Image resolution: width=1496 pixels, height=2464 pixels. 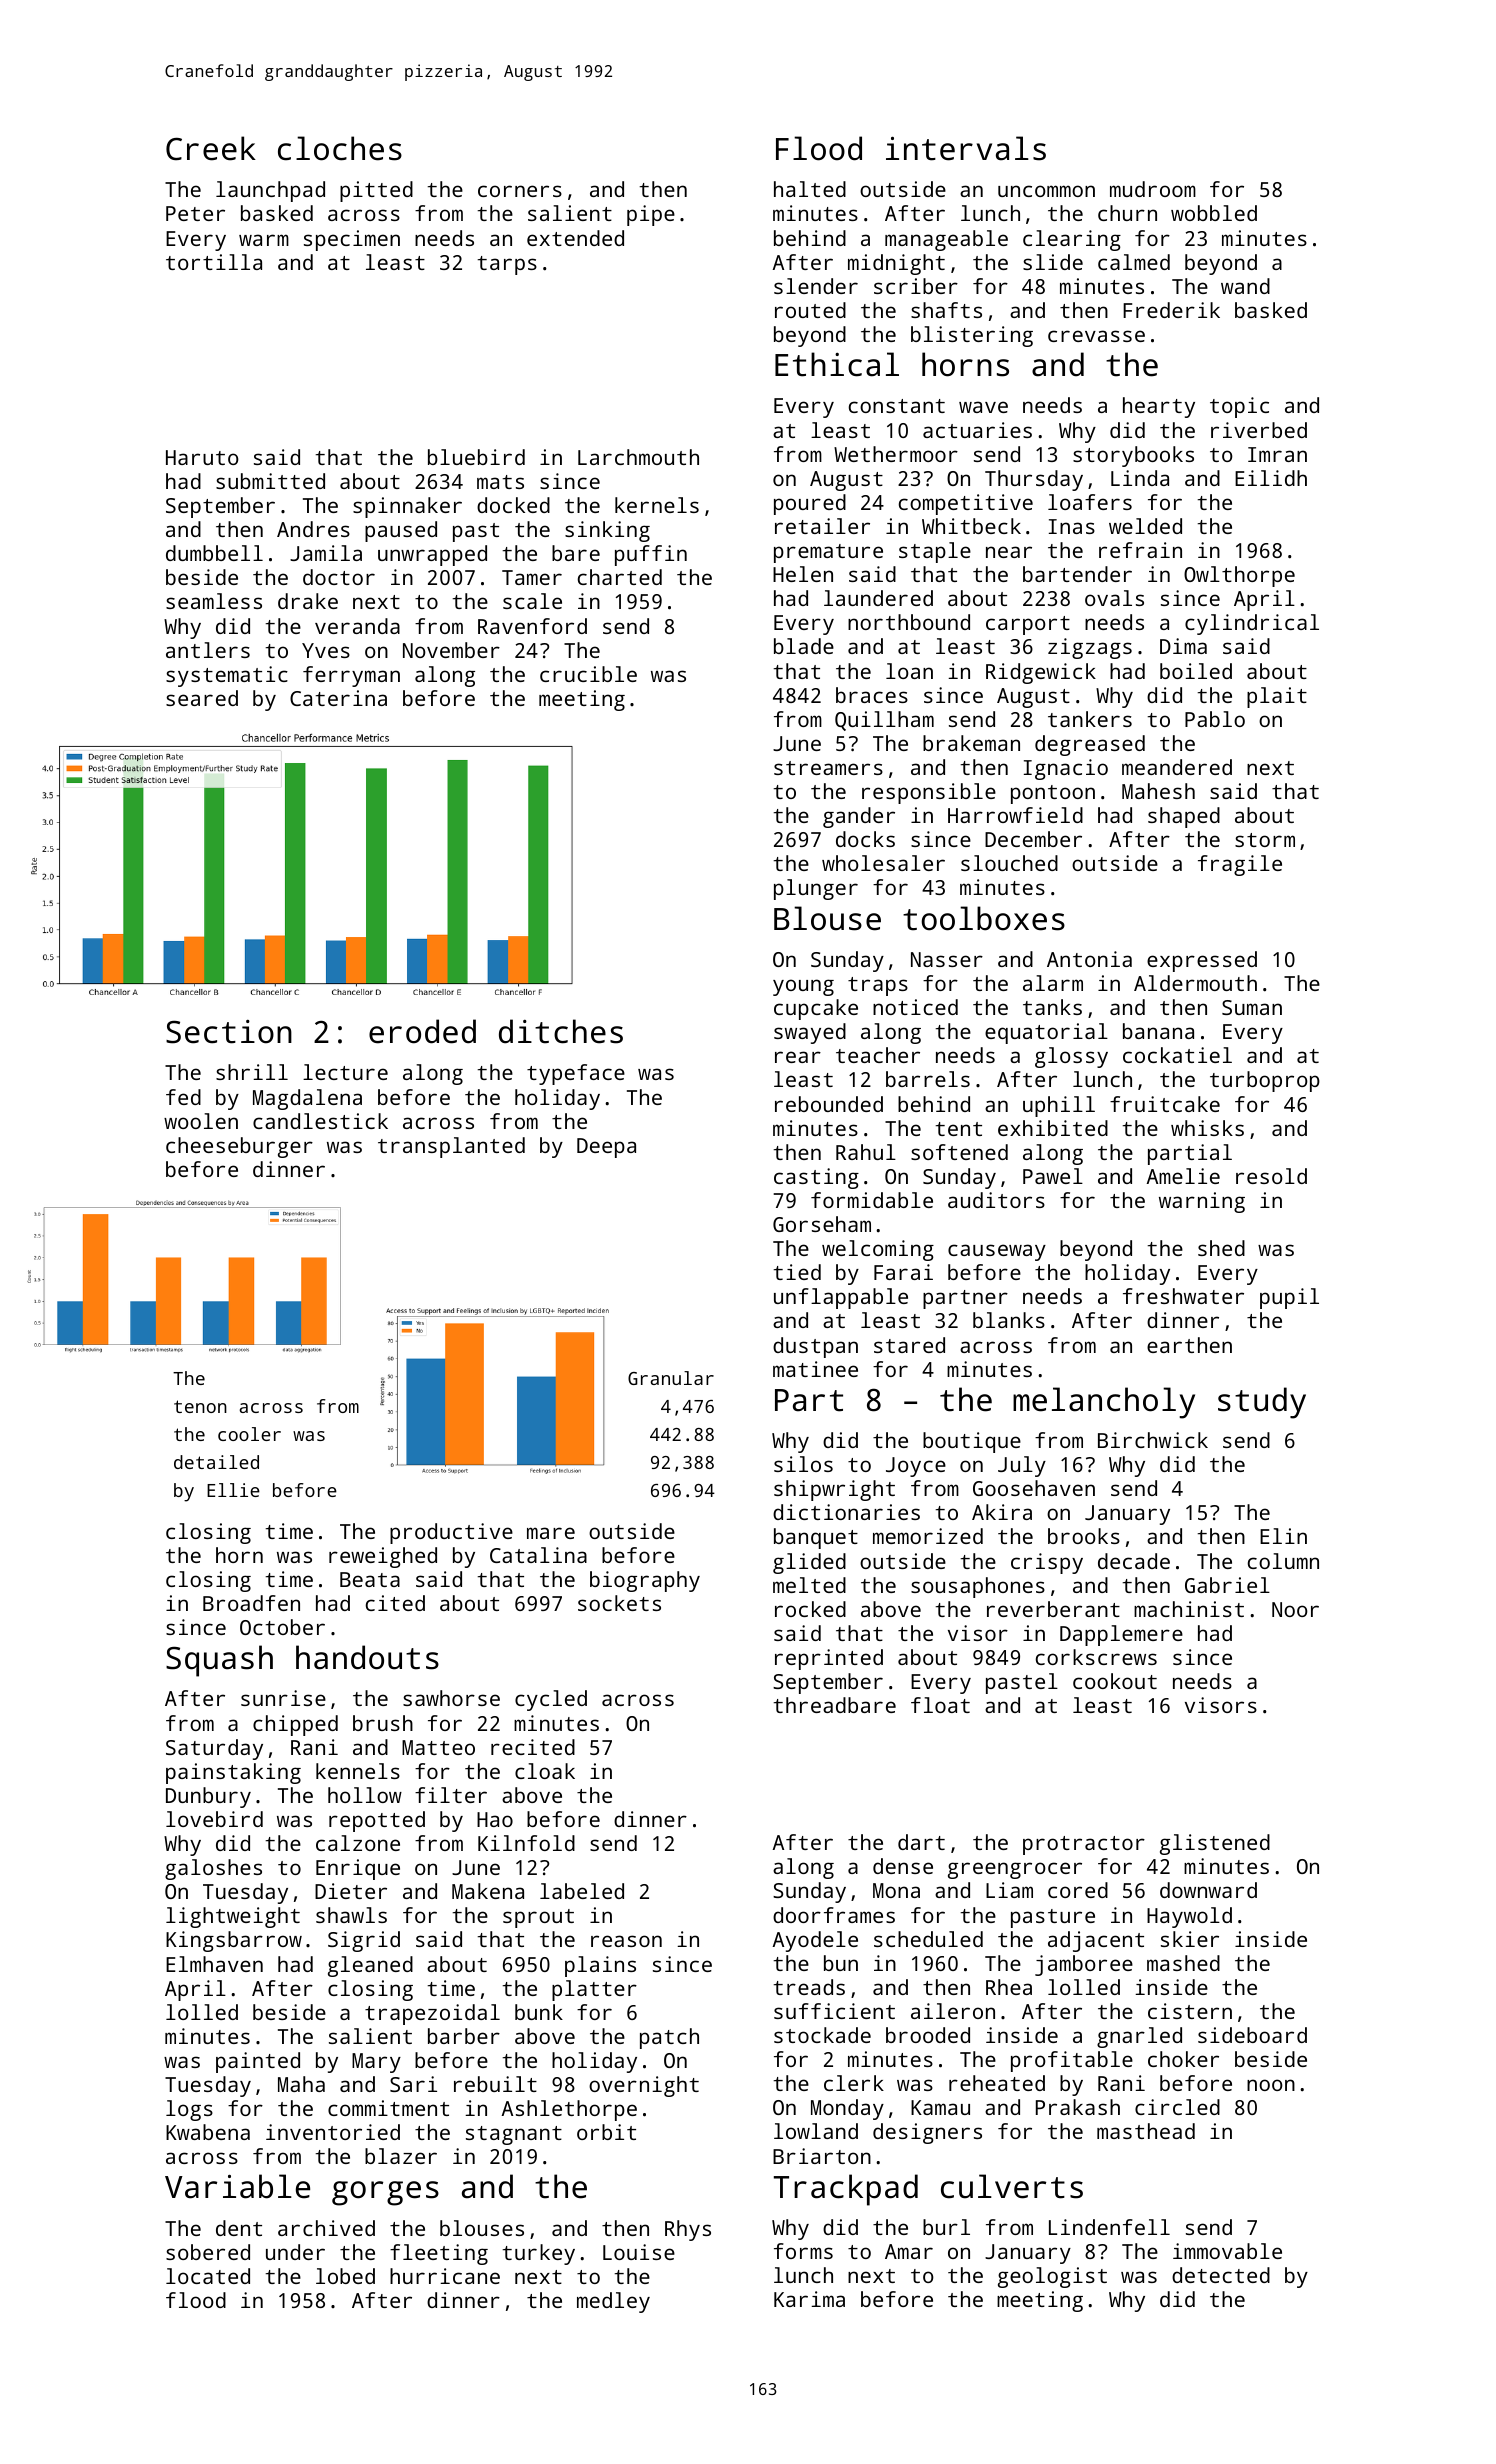 What do you see at coordinates (883, 863) in the page?
I see `wholesaler` at bounding box center [883, 863].
